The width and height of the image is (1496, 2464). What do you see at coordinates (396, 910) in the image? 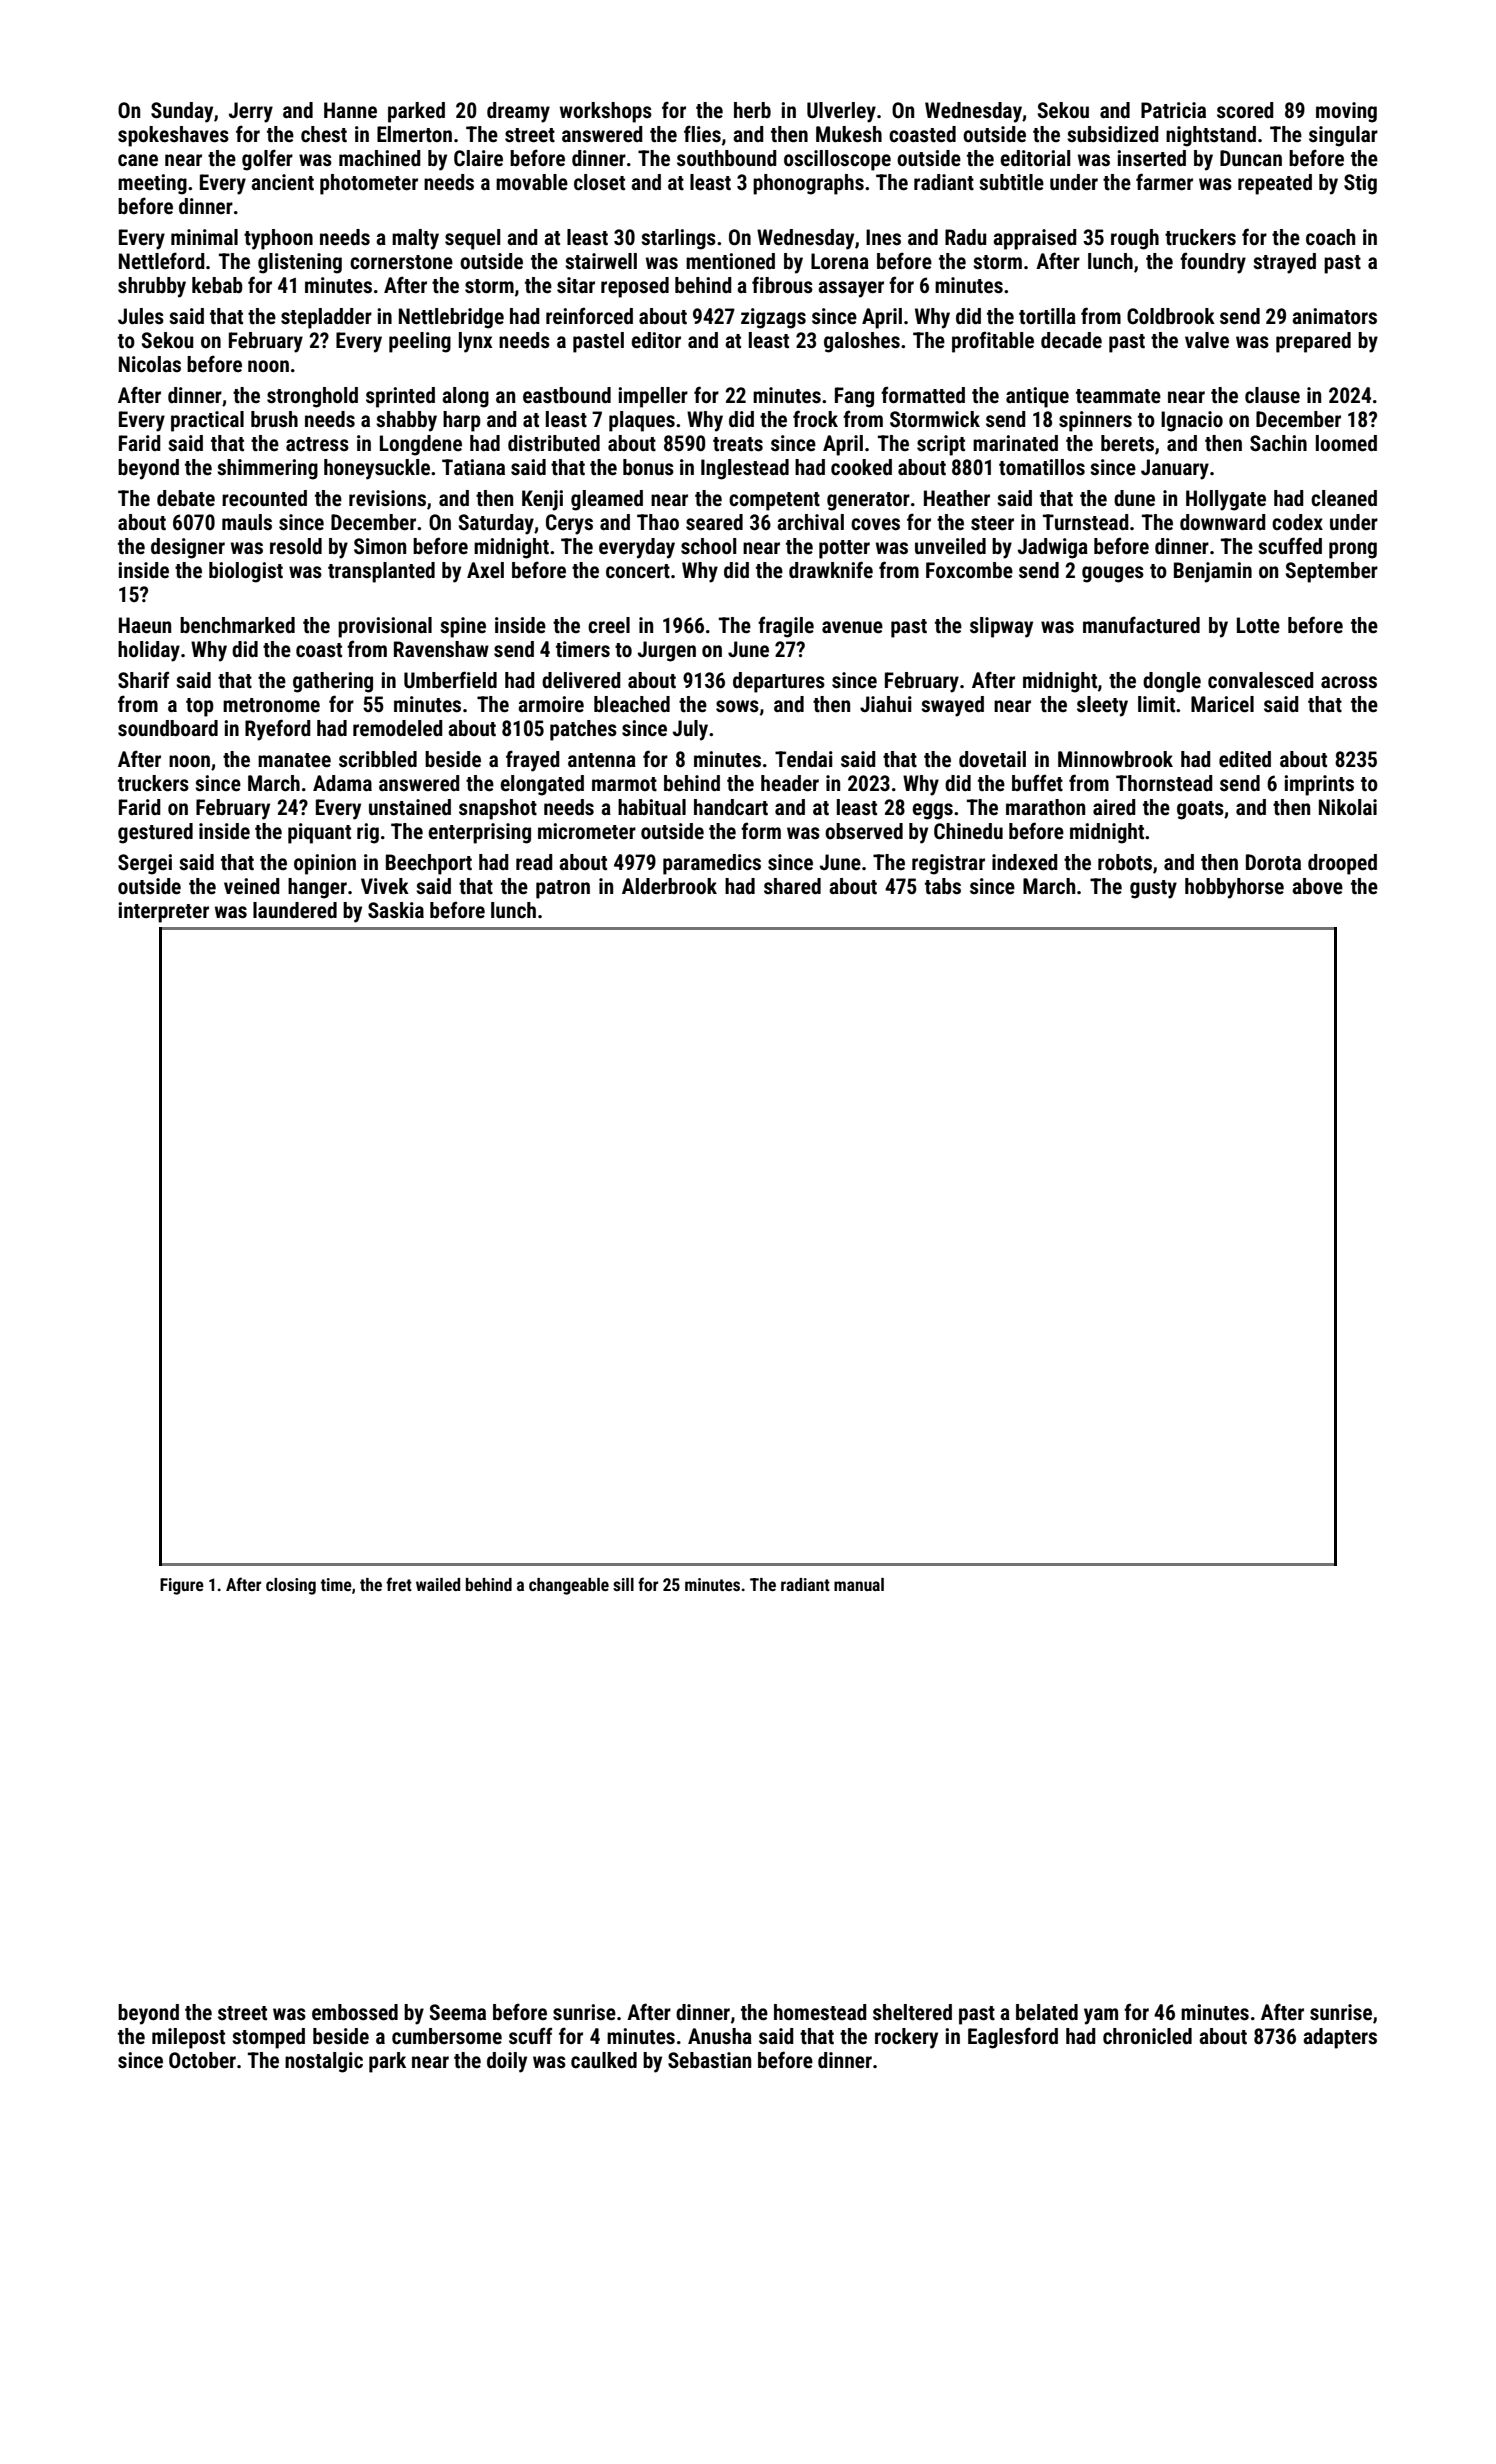
I see `Saskia` at bounding box center [396, 910].
